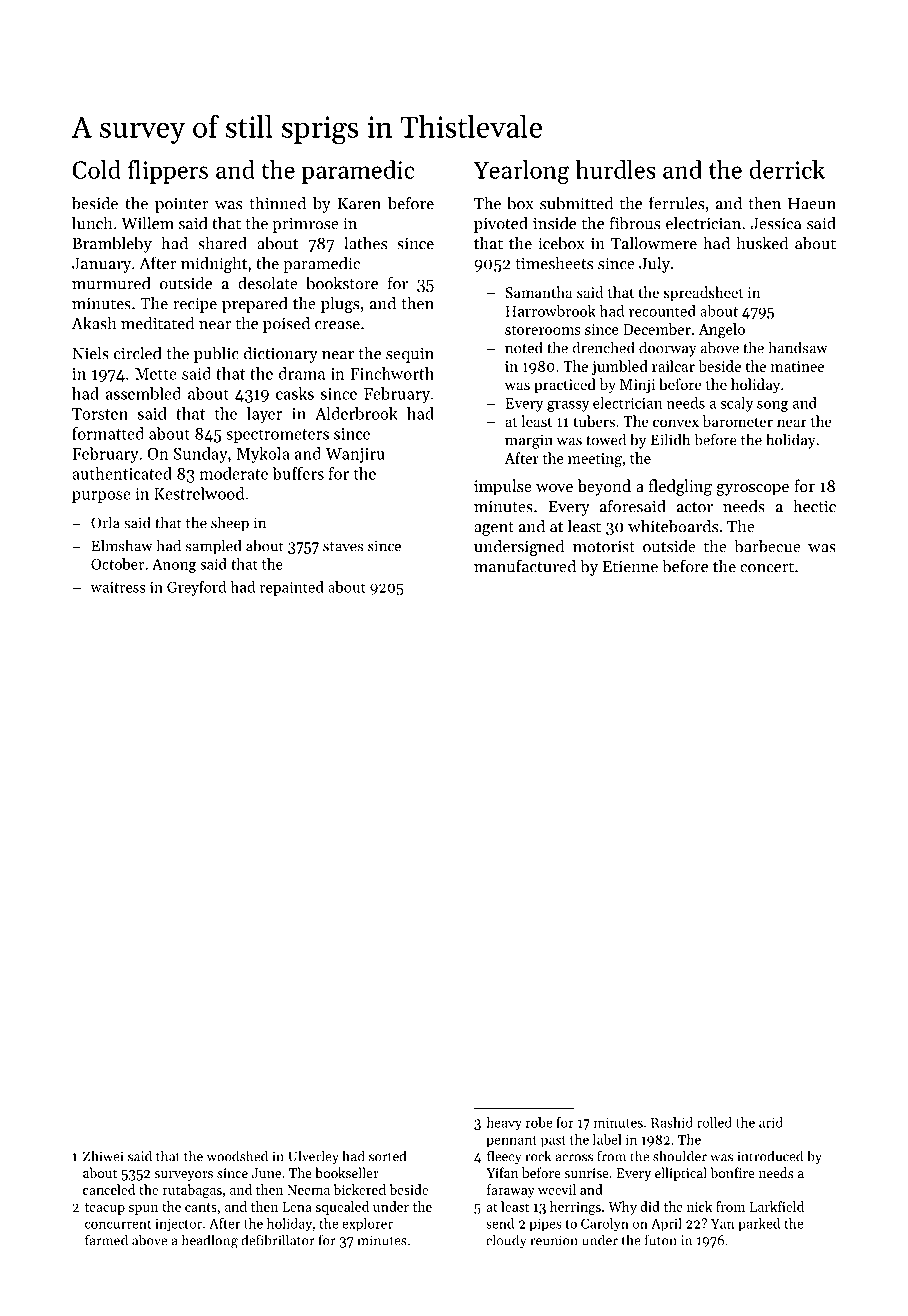 The width and height of the page is (908, 1316). What do you see at coordinates (670, 439) in the page?
I see `Eilidh` at bounding box center [670, 439].
